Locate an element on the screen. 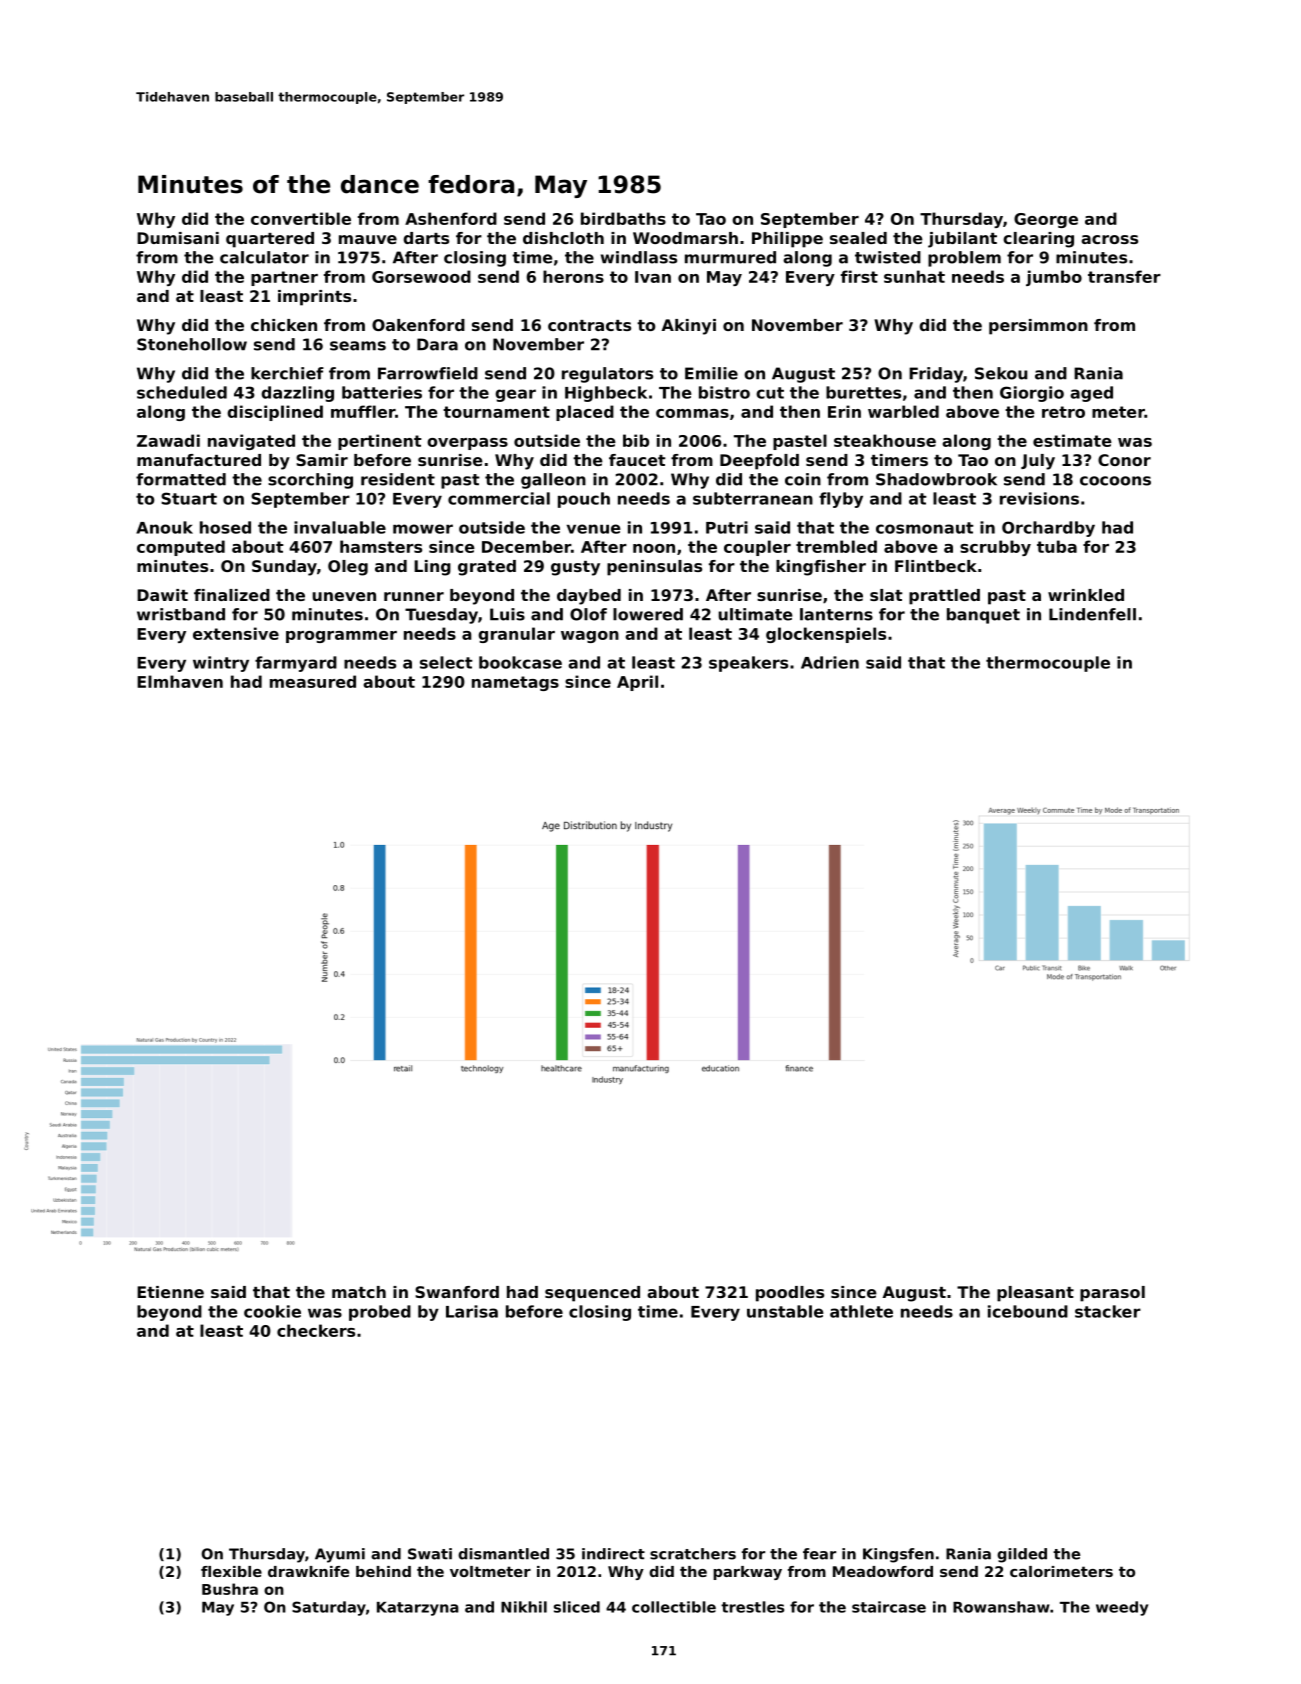 The image size is (1301, 1684). Putri is located at coordinates (727, 527).
